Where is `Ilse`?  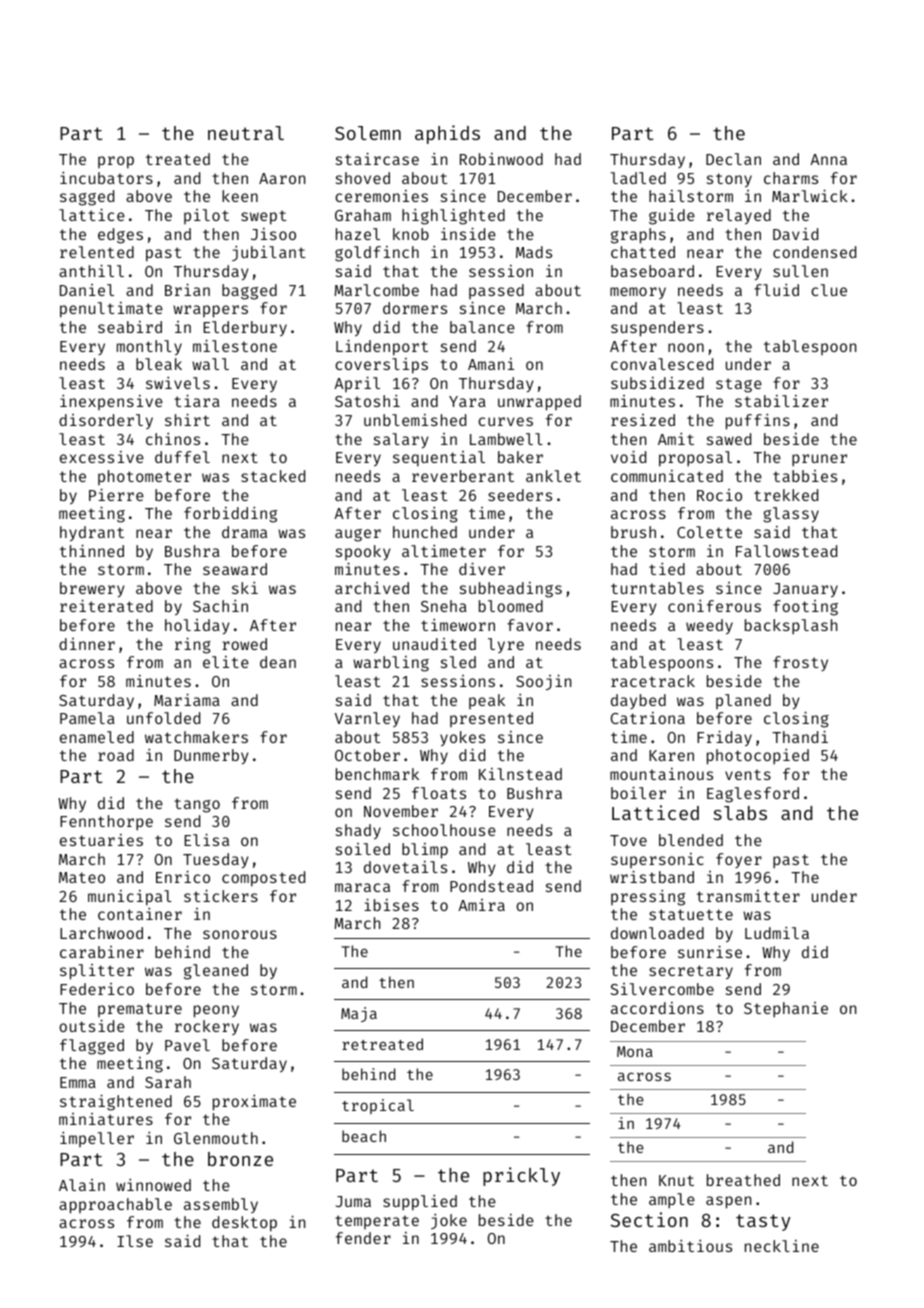 Ilse is located at coordinates (135, 1241).
